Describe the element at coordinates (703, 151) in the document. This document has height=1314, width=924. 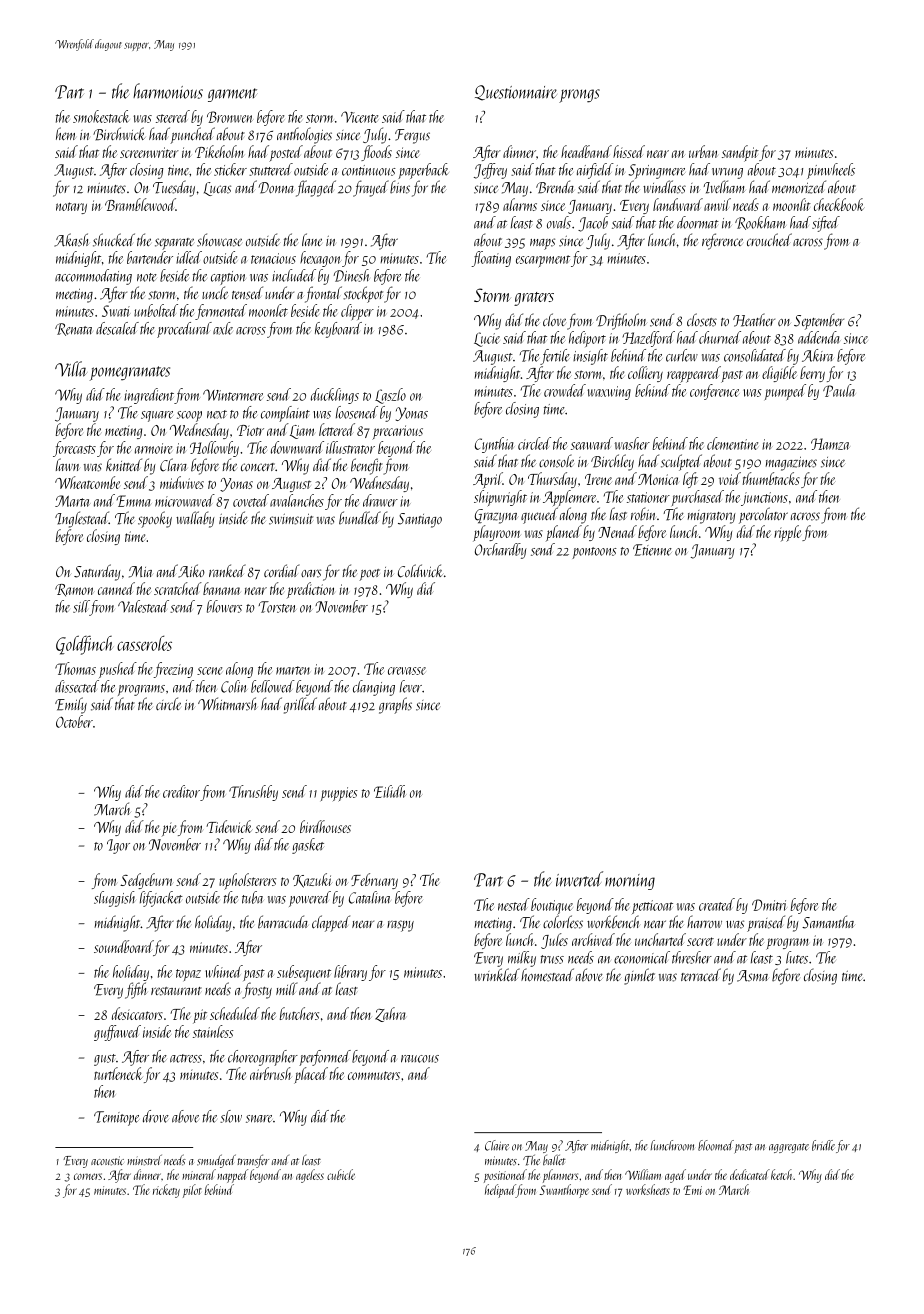
I see `urban` at that location.
